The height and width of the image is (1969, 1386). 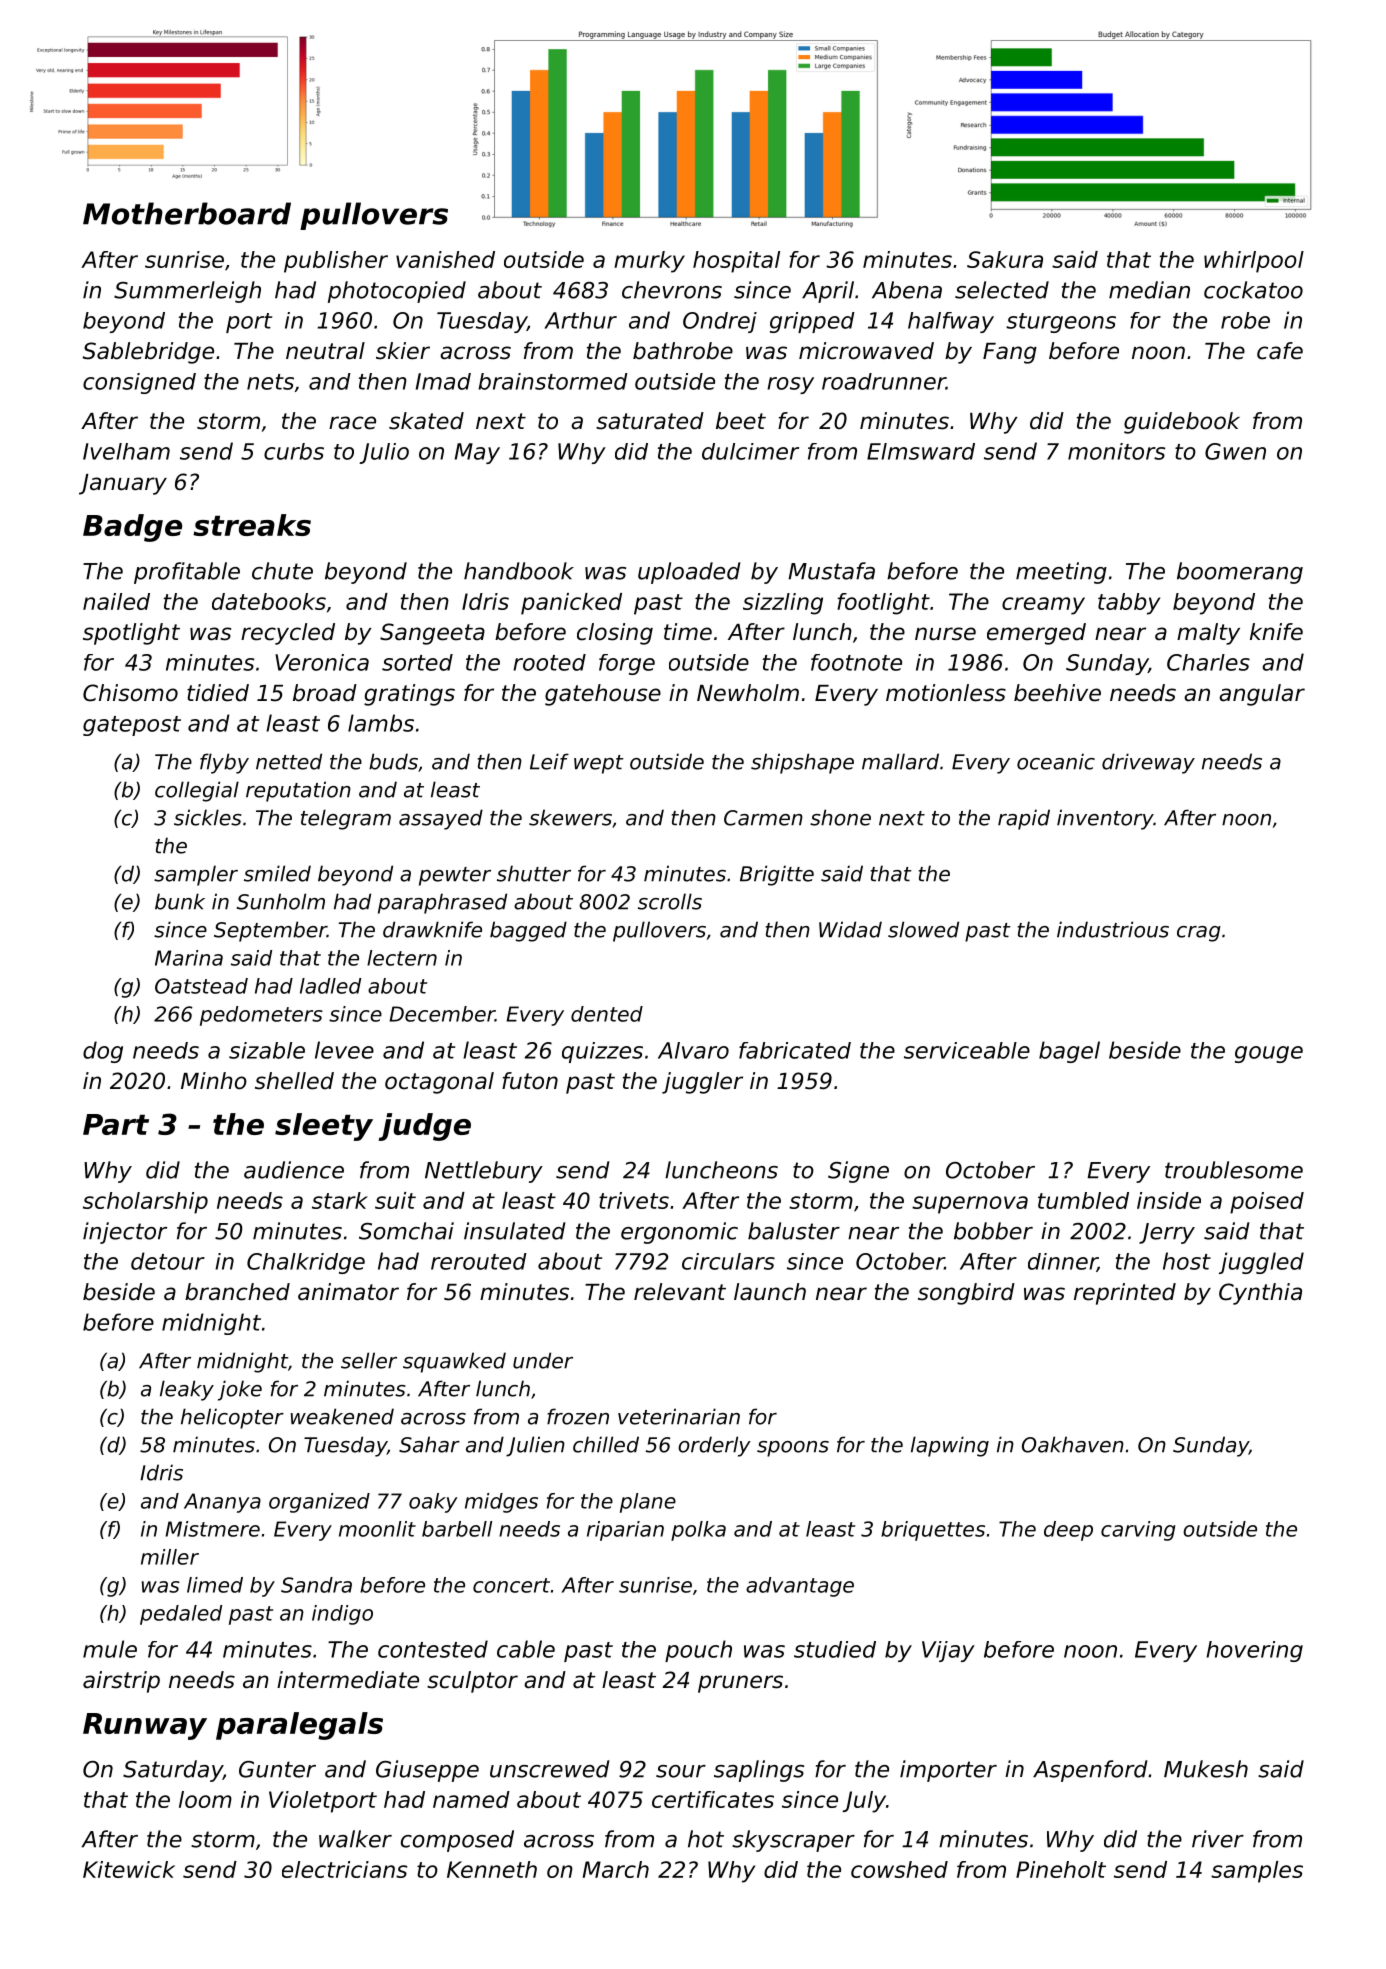 I want to click on Kenneth, so click(x=492, y=1869).
